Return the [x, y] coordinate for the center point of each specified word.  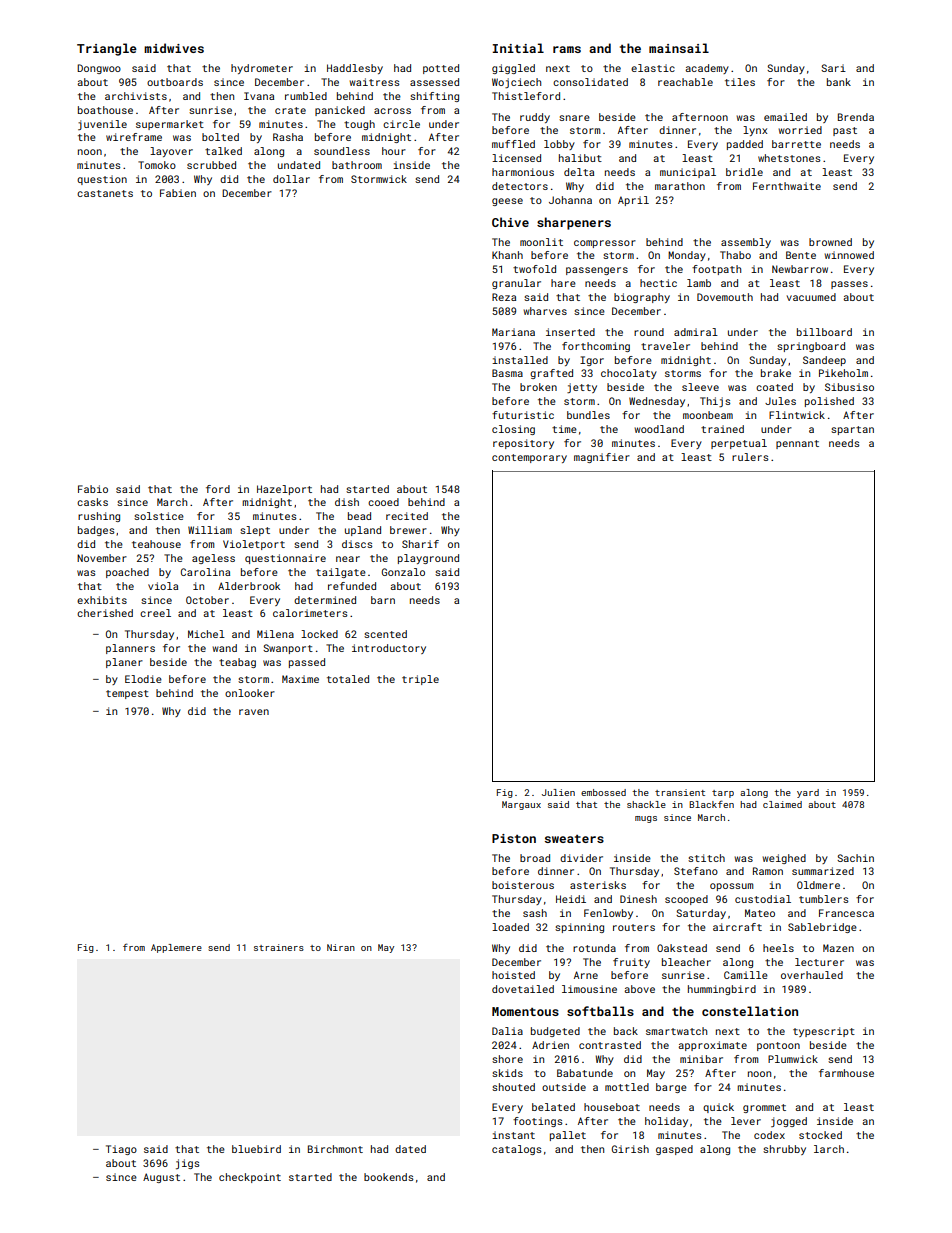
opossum [731, 887]
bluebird [256, 1149]
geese [507, 202]
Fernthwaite [787, 186]
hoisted [513, 975]
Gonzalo [403, 572]
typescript [824, 1032]
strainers [279, 947]
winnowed [849, 255]
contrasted [610, 1045]
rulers [750, 457]
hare [563, 283]
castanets [105, 193]
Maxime [300, 679]
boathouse [105, 110]
